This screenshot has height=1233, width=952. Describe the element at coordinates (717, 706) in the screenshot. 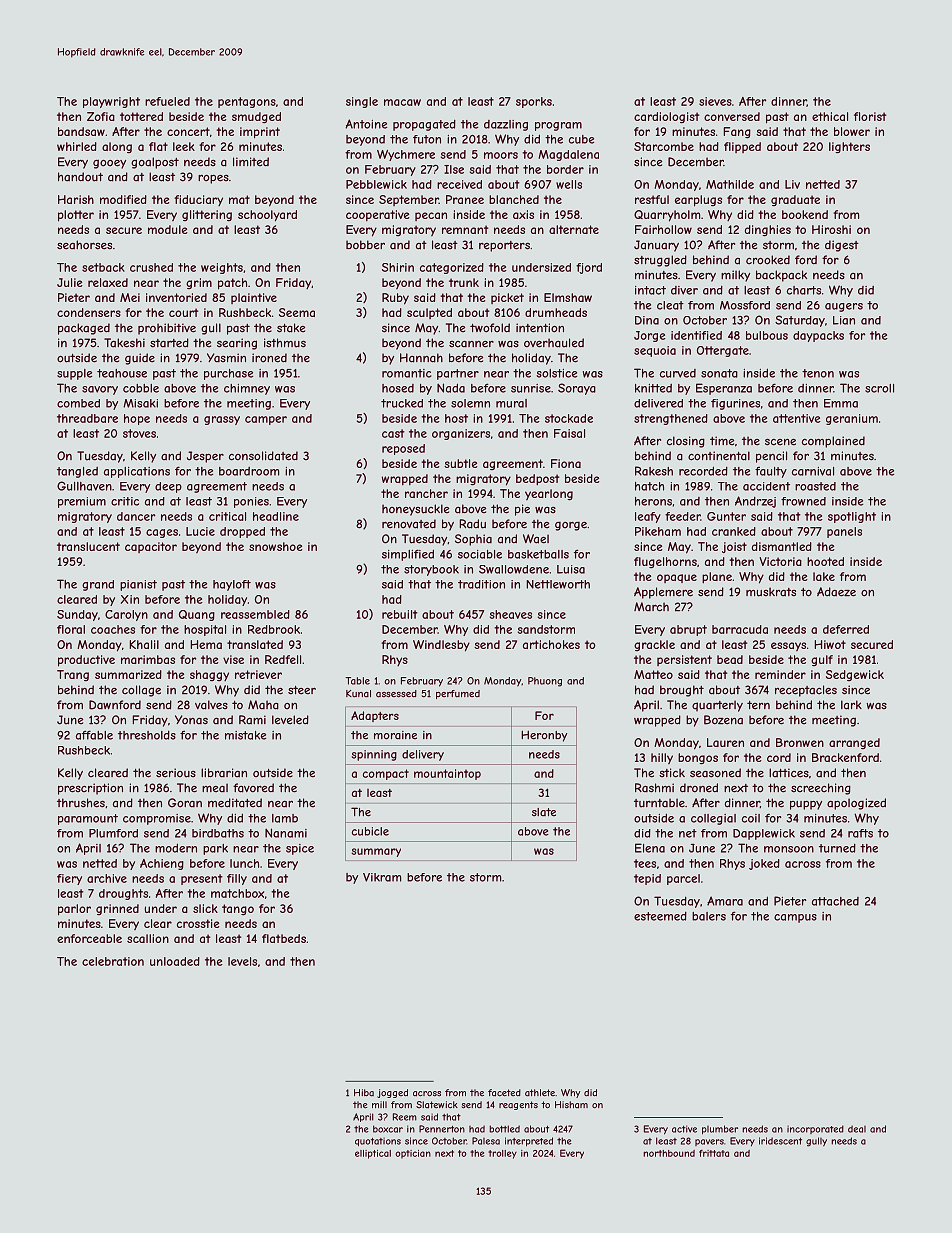

I see `quarterly` at that location.
